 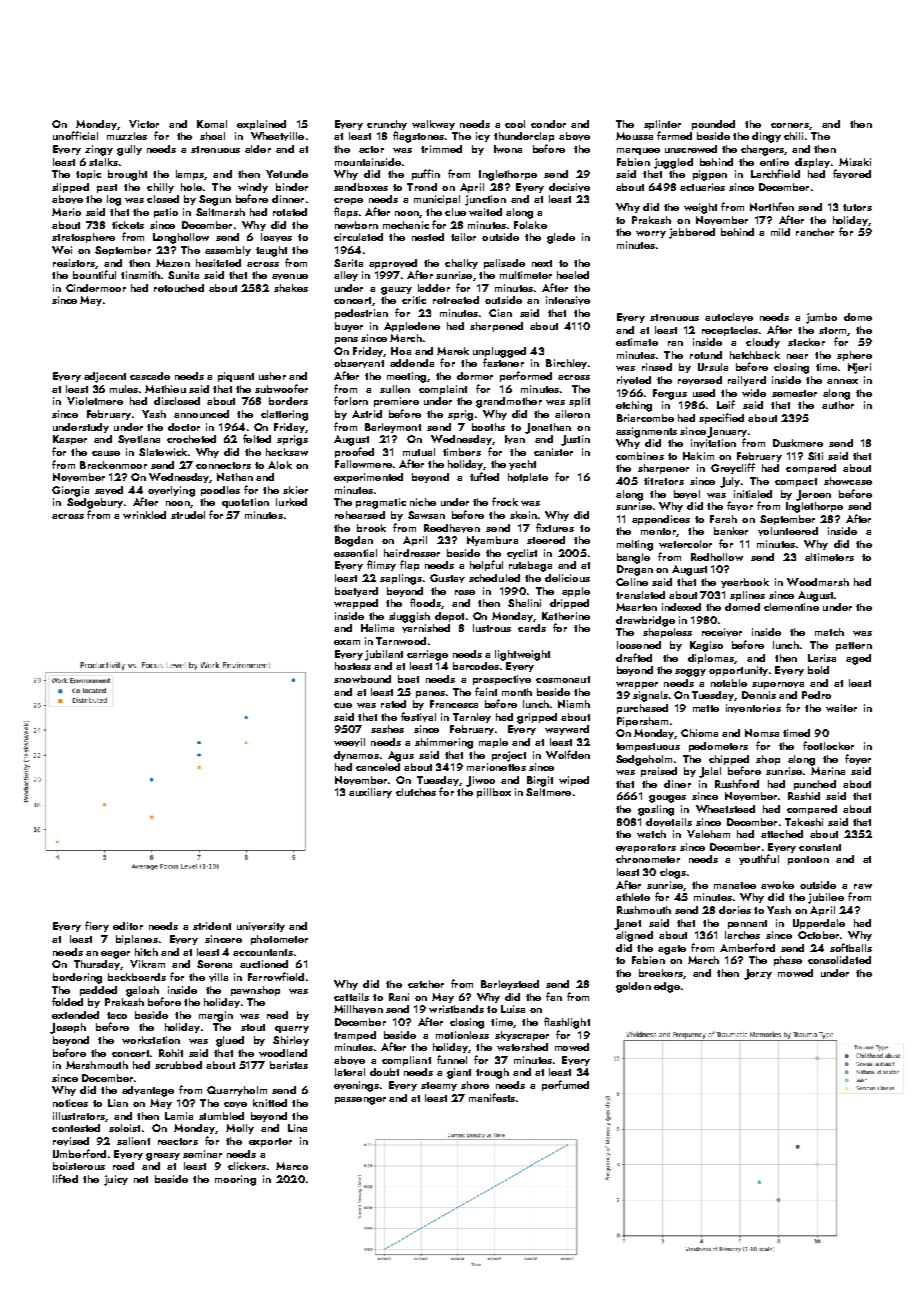 I want to click on Victor, so click(x=144, y=124).
